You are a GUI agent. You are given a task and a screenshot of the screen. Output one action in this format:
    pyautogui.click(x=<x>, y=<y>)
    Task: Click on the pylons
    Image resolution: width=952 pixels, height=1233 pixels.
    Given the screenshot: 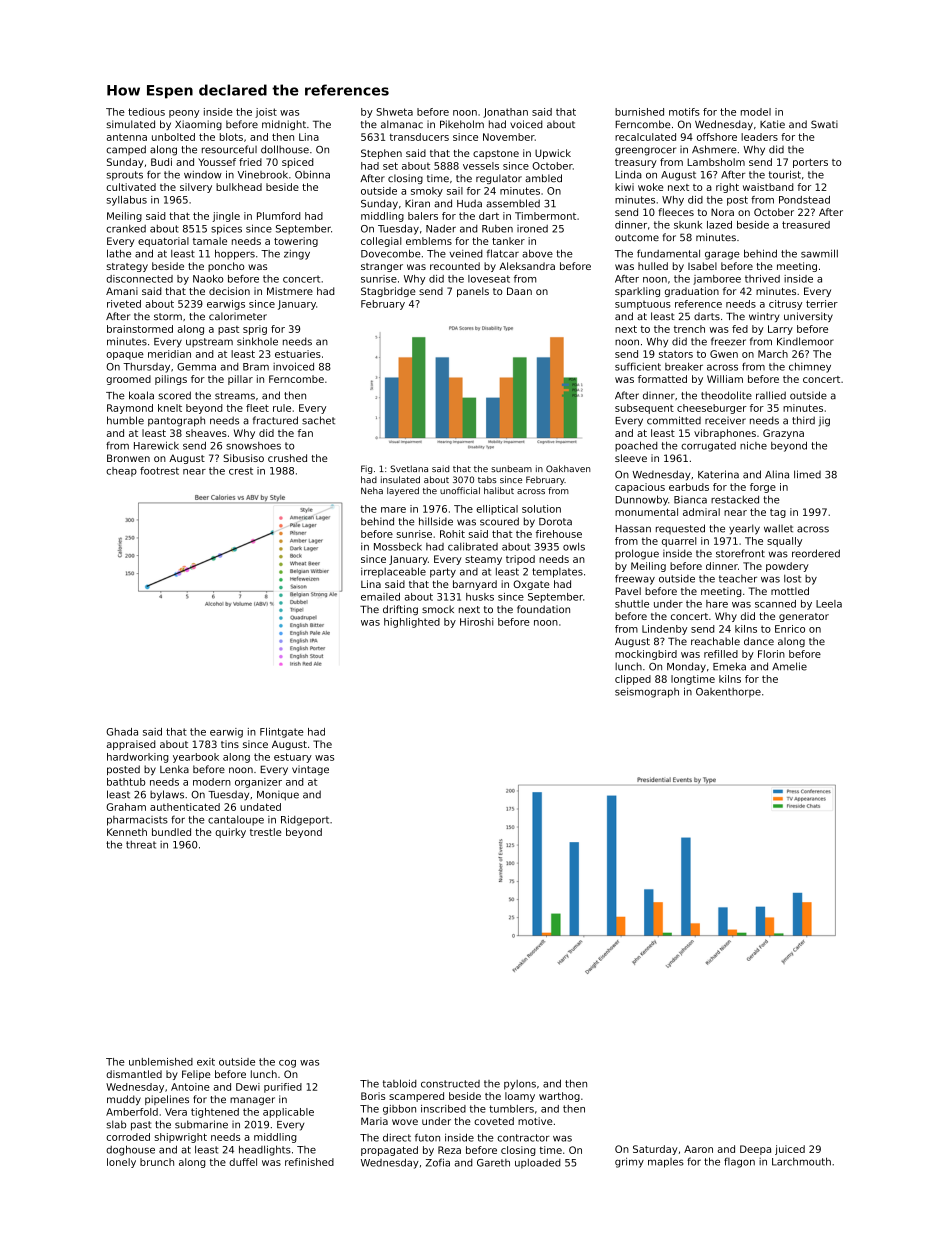 What is the action you would take?
    pyautogui.click(x=520, y=1085)
